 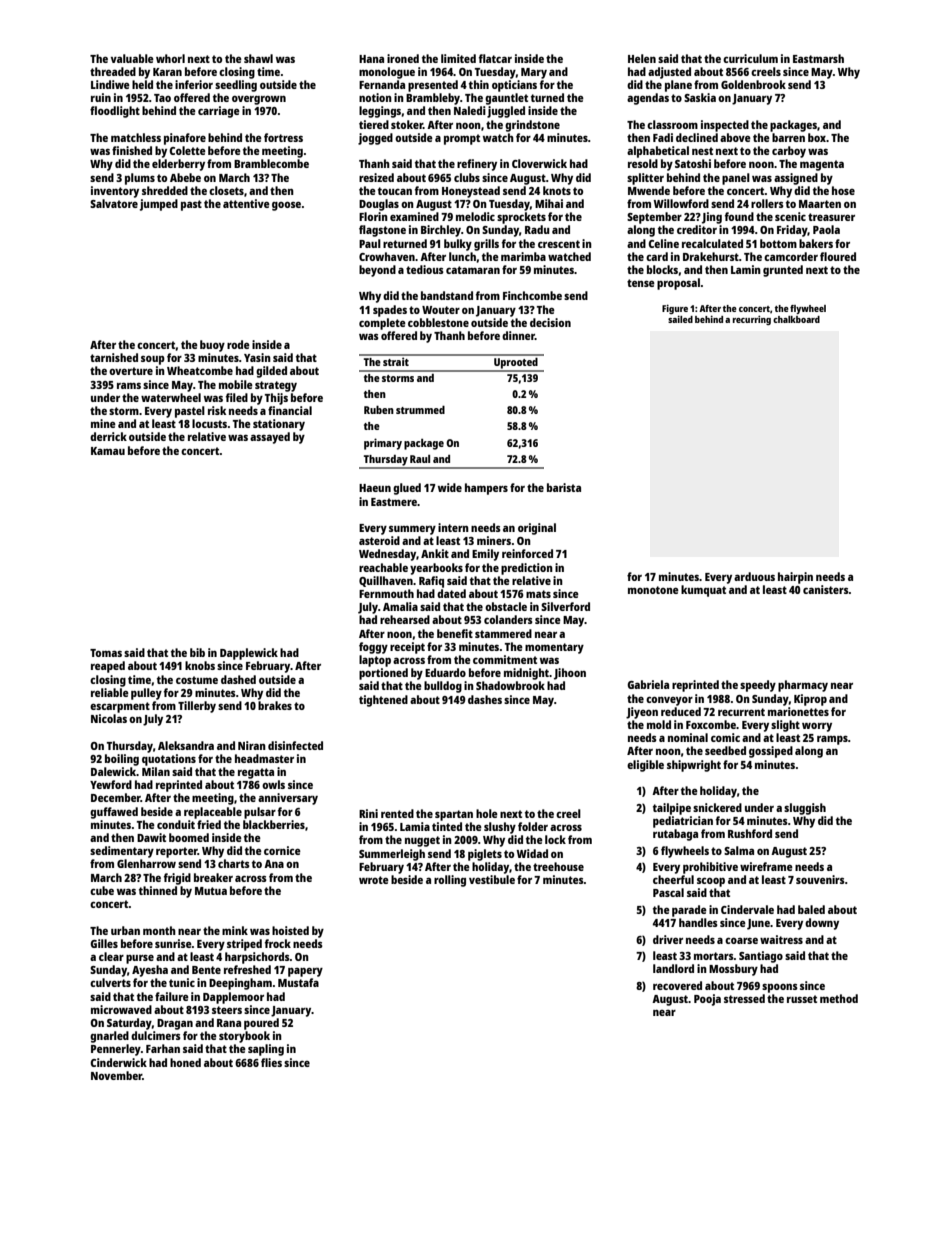 What do you see at coordinates (796, 319) in the screenshot?
I see `chalkboard` at bounding box center [796, 319].
